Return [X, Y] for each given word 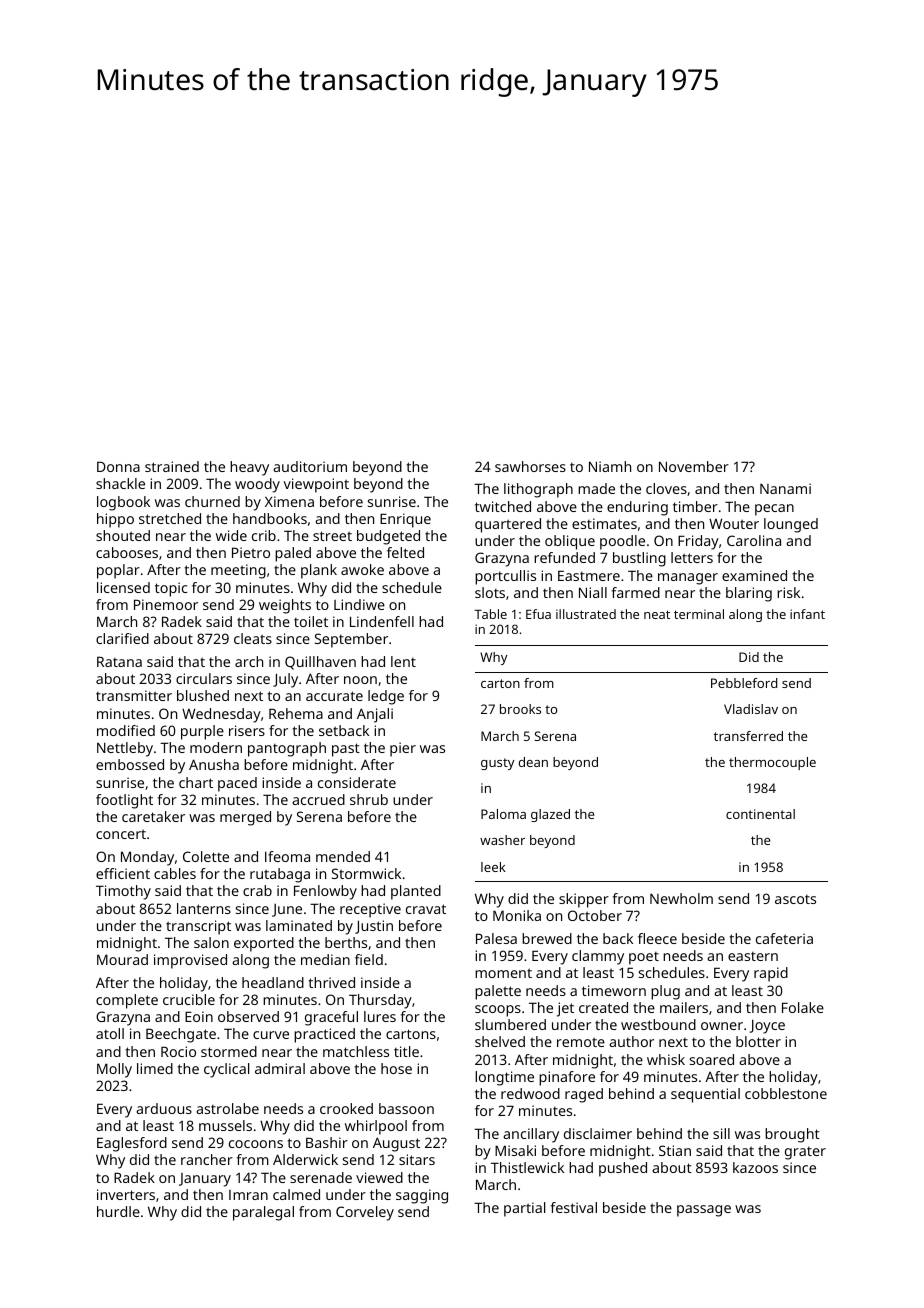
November [694, 466]
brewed [547, 938]
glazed [550, 815]
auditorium [310, 466]
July [285, 680]
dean [533, 762]
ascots [795, 899]
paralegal [263, 1213]
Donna [118, 466]
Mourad [122, 959]
